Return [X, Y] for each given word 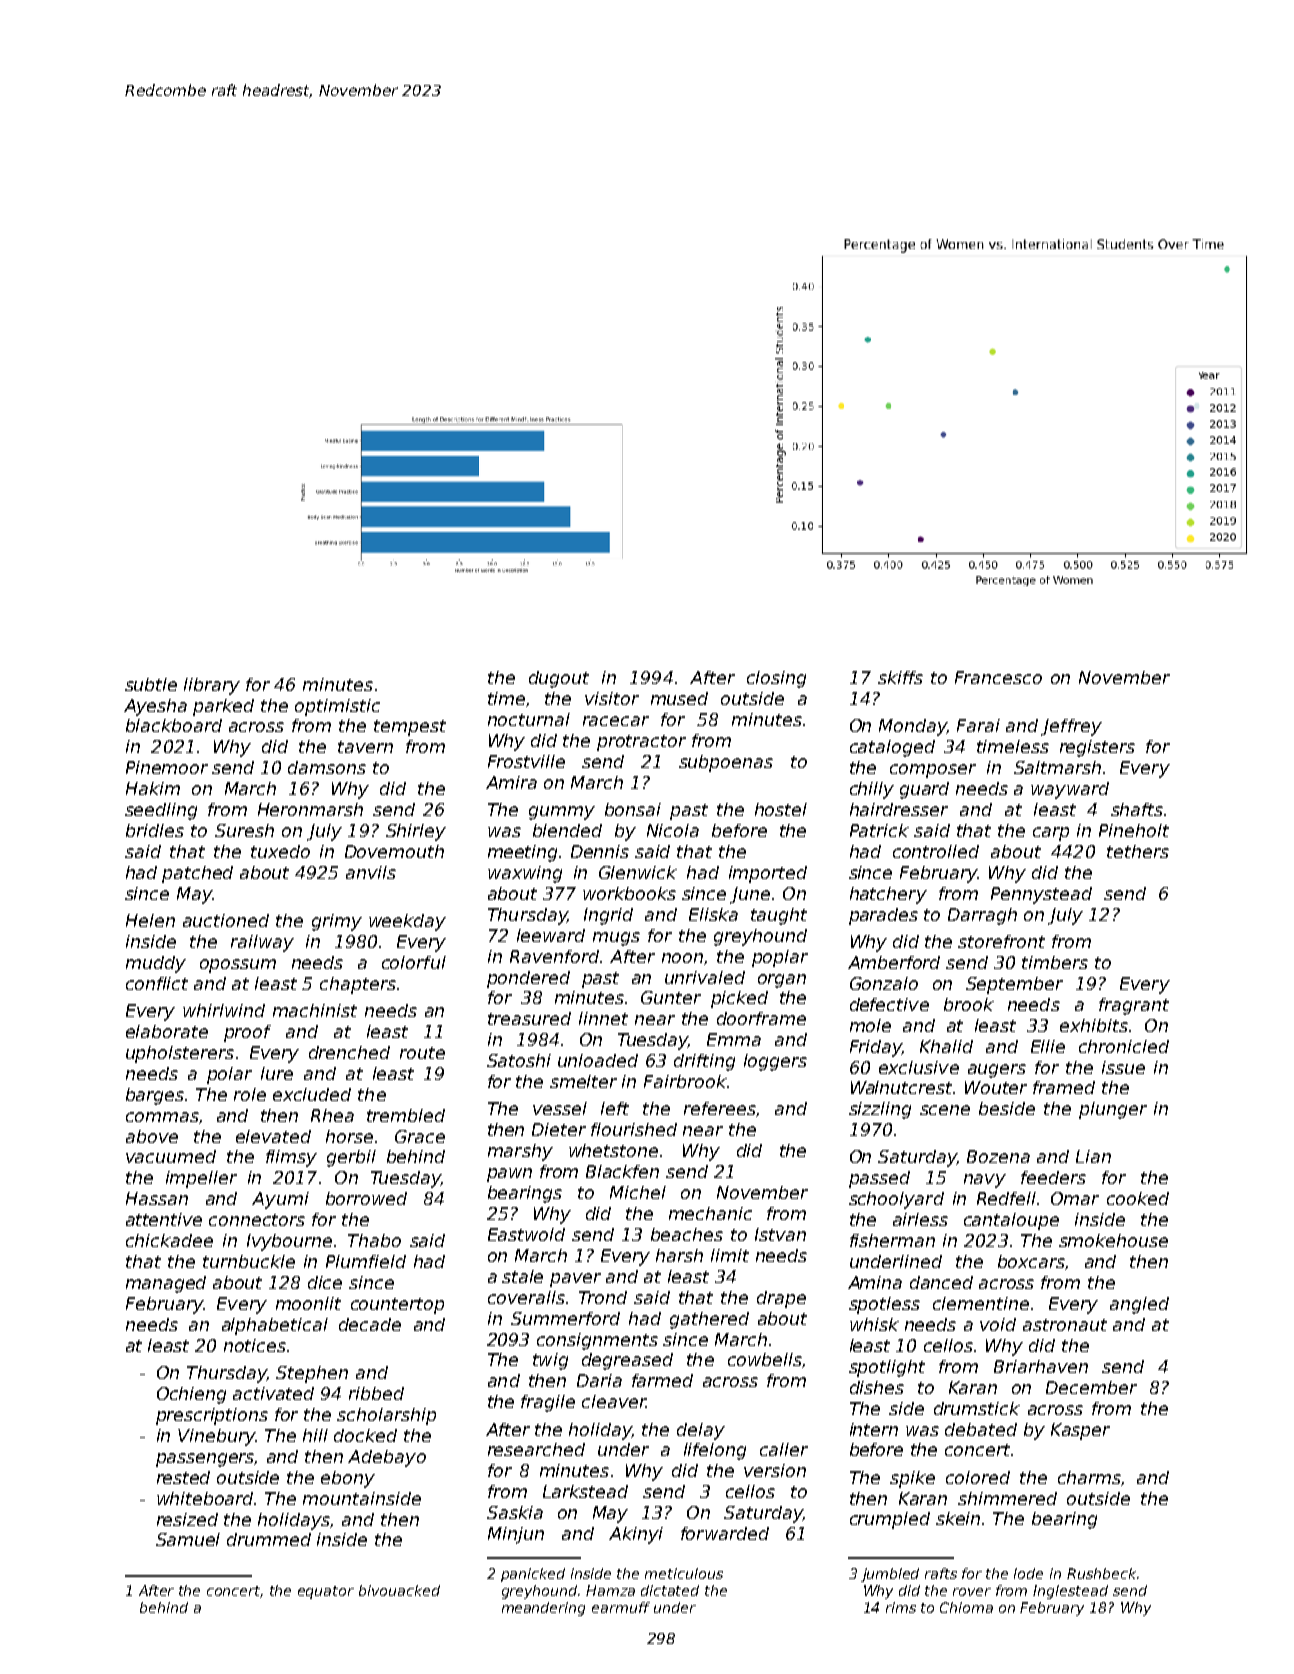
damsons [327, 767]
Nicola [673, 830]
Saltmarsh [1057, 767]
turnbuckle [249, 1261]
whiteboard [206, 1498]
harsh [679, 1255]
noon [682, 958]
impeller [201, 1179]
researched [536, 1449]
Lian [1093, 1156]
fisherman [892, 1240]
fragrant [1134, 1006]
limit [730, 1255]
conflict [157, 983]
